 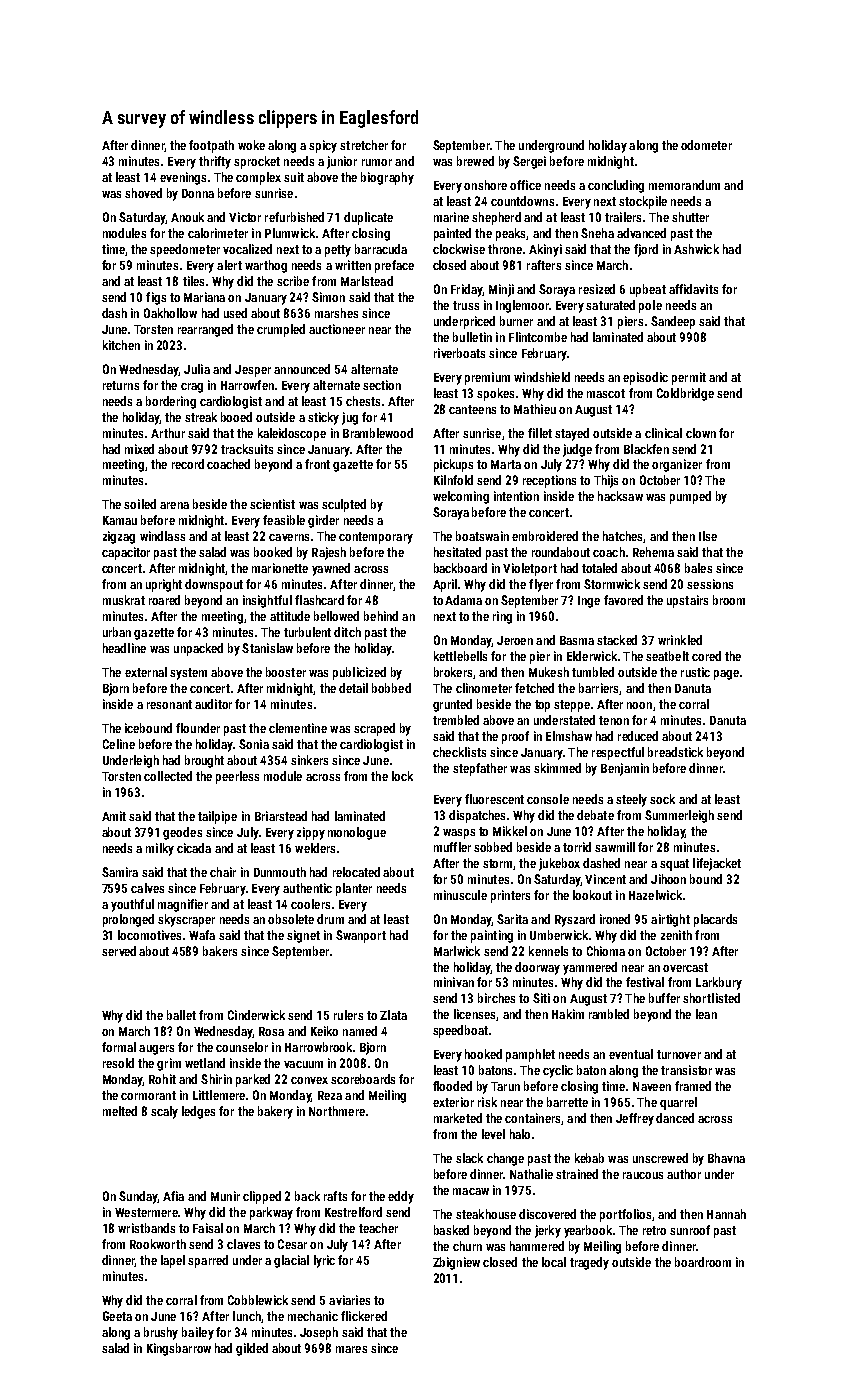 I want to click on chair, so click(x=223, y=872).
